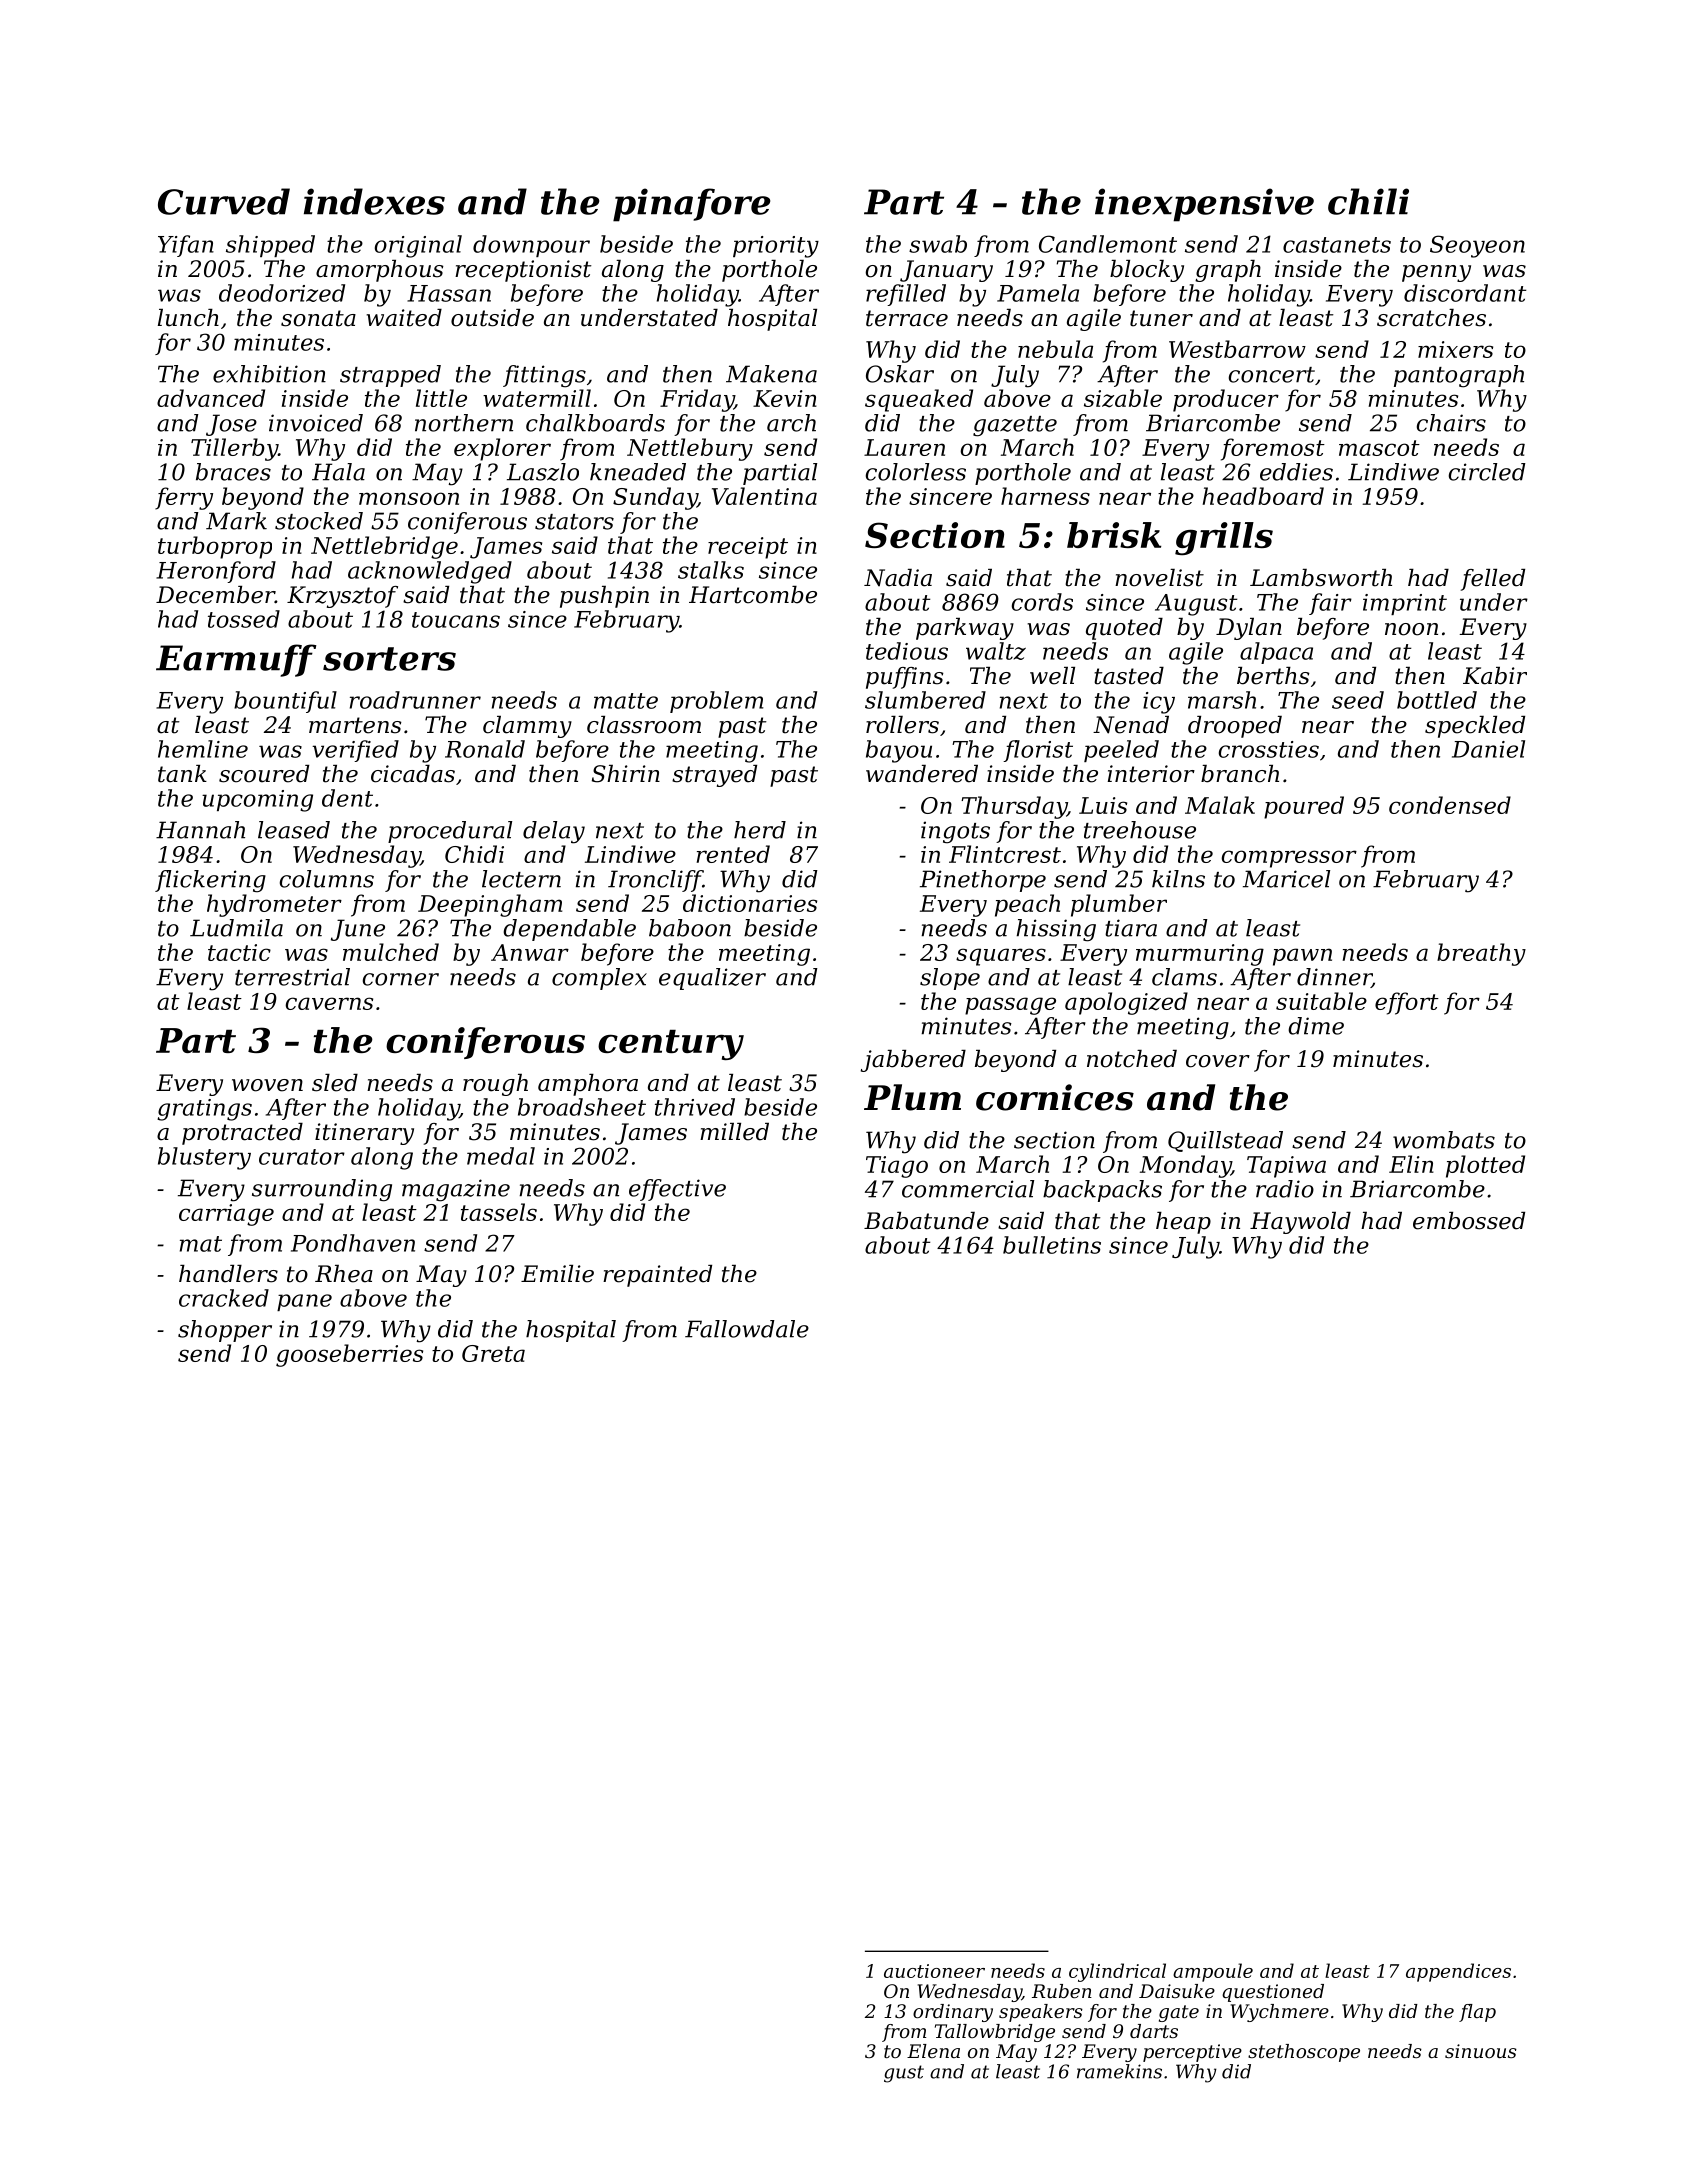 This screenshot has width=1683, height=2178. Describe the element at coordinates (1300, 1223) in the screenshot. I see `Haywold` at that location.
